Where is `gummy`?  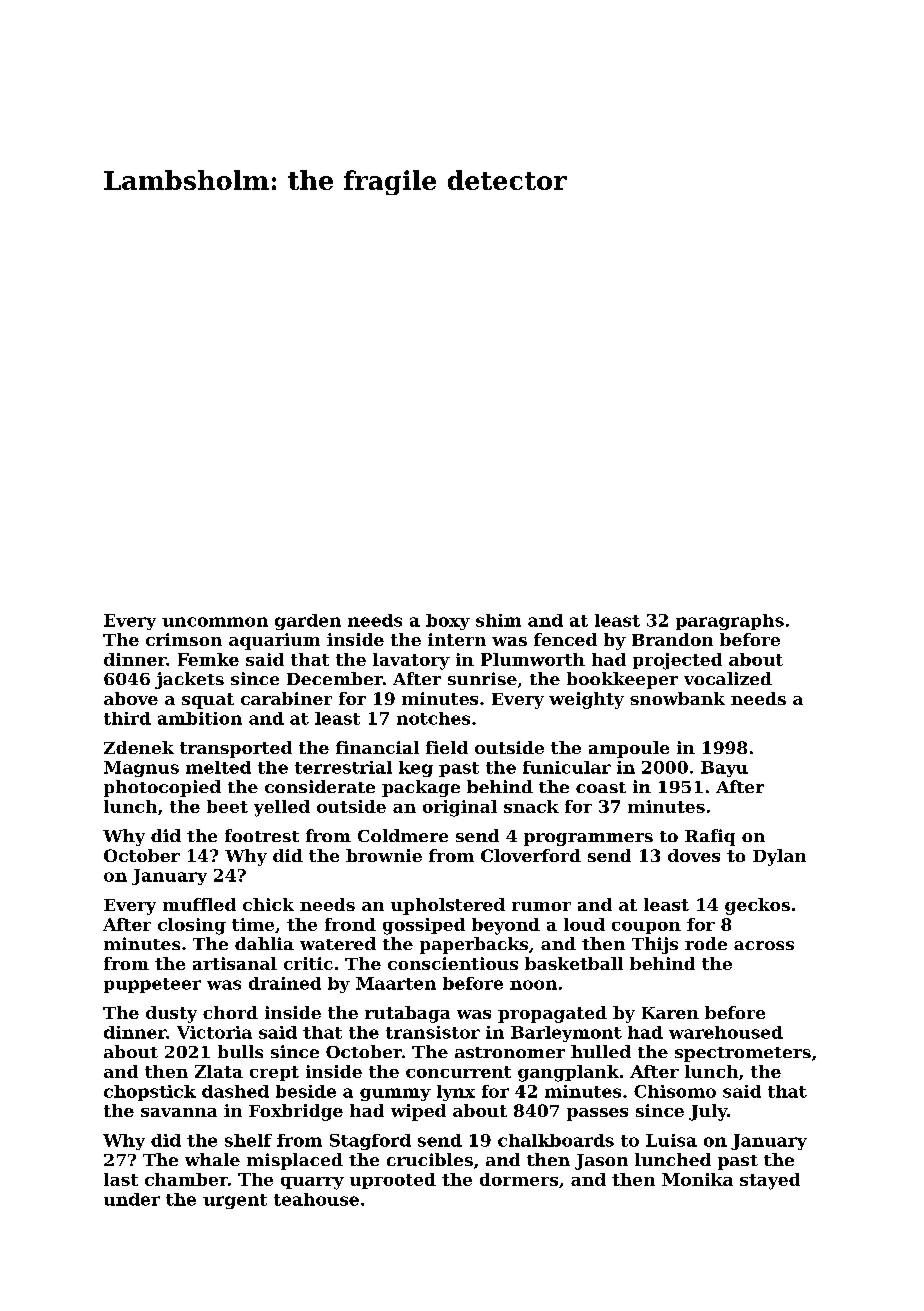
gummy is located at coordinates (395, 1094).
